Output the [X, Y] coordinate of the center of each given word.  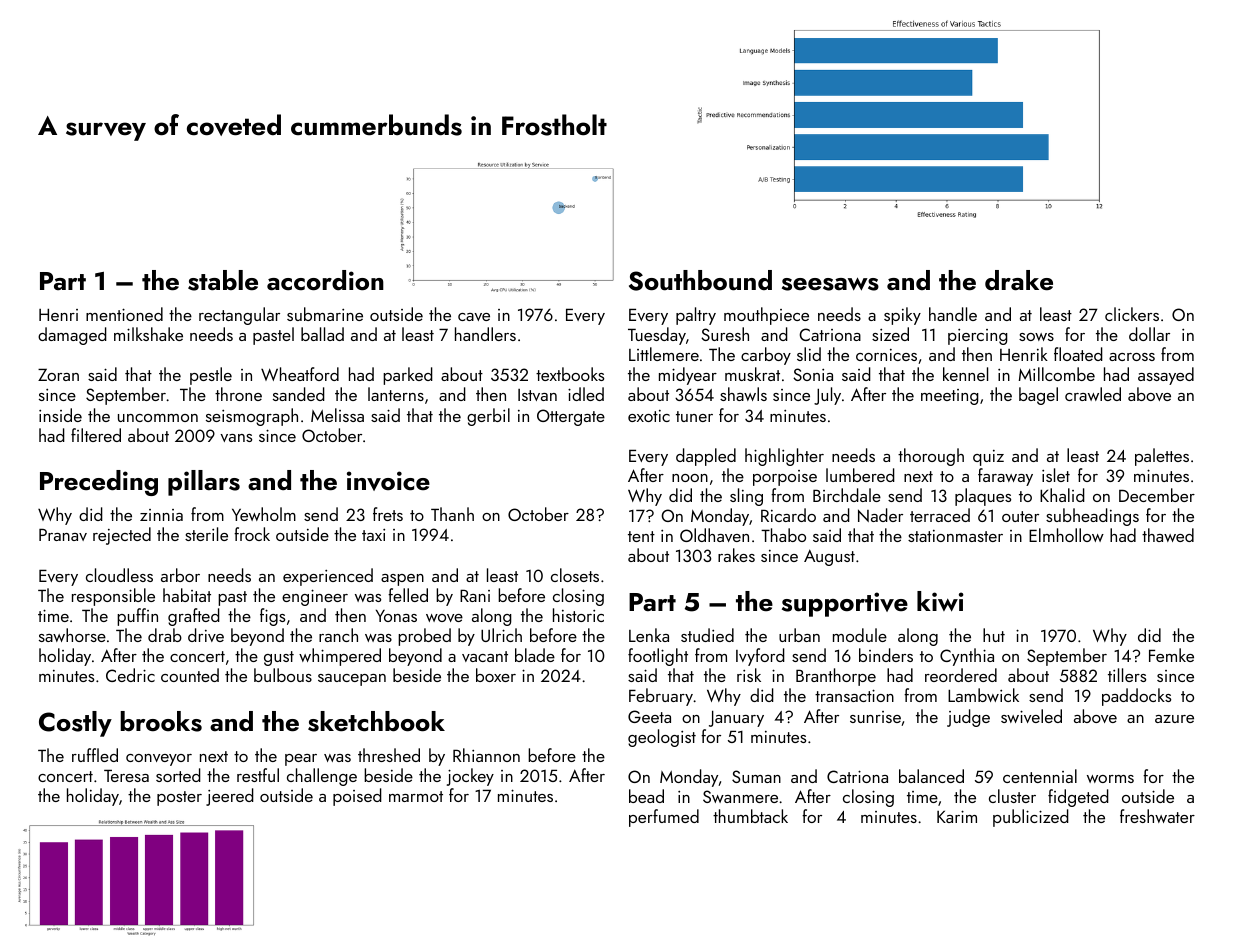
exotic [649, 416]
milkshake [148, 334]
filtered [96, 435]
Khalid [1062, 495]
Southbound [700, 280]
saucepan [352, 680]
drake [1019, 280]
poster [179, 798]
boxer [496, 675]
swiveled [1031, 716]
